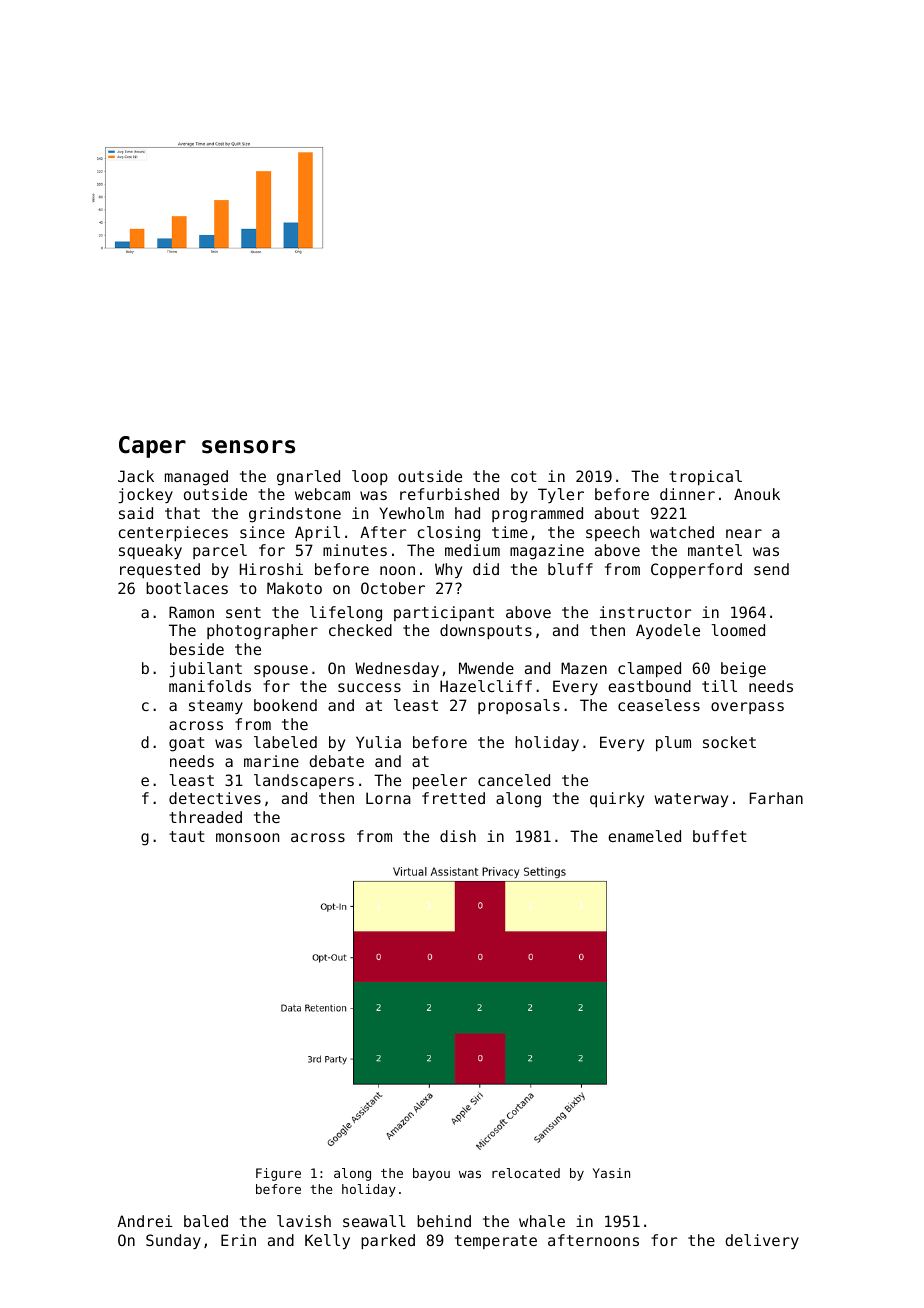 This screenshot has height=1308, width=924. I want to click on parcel, so click(220, 551).
